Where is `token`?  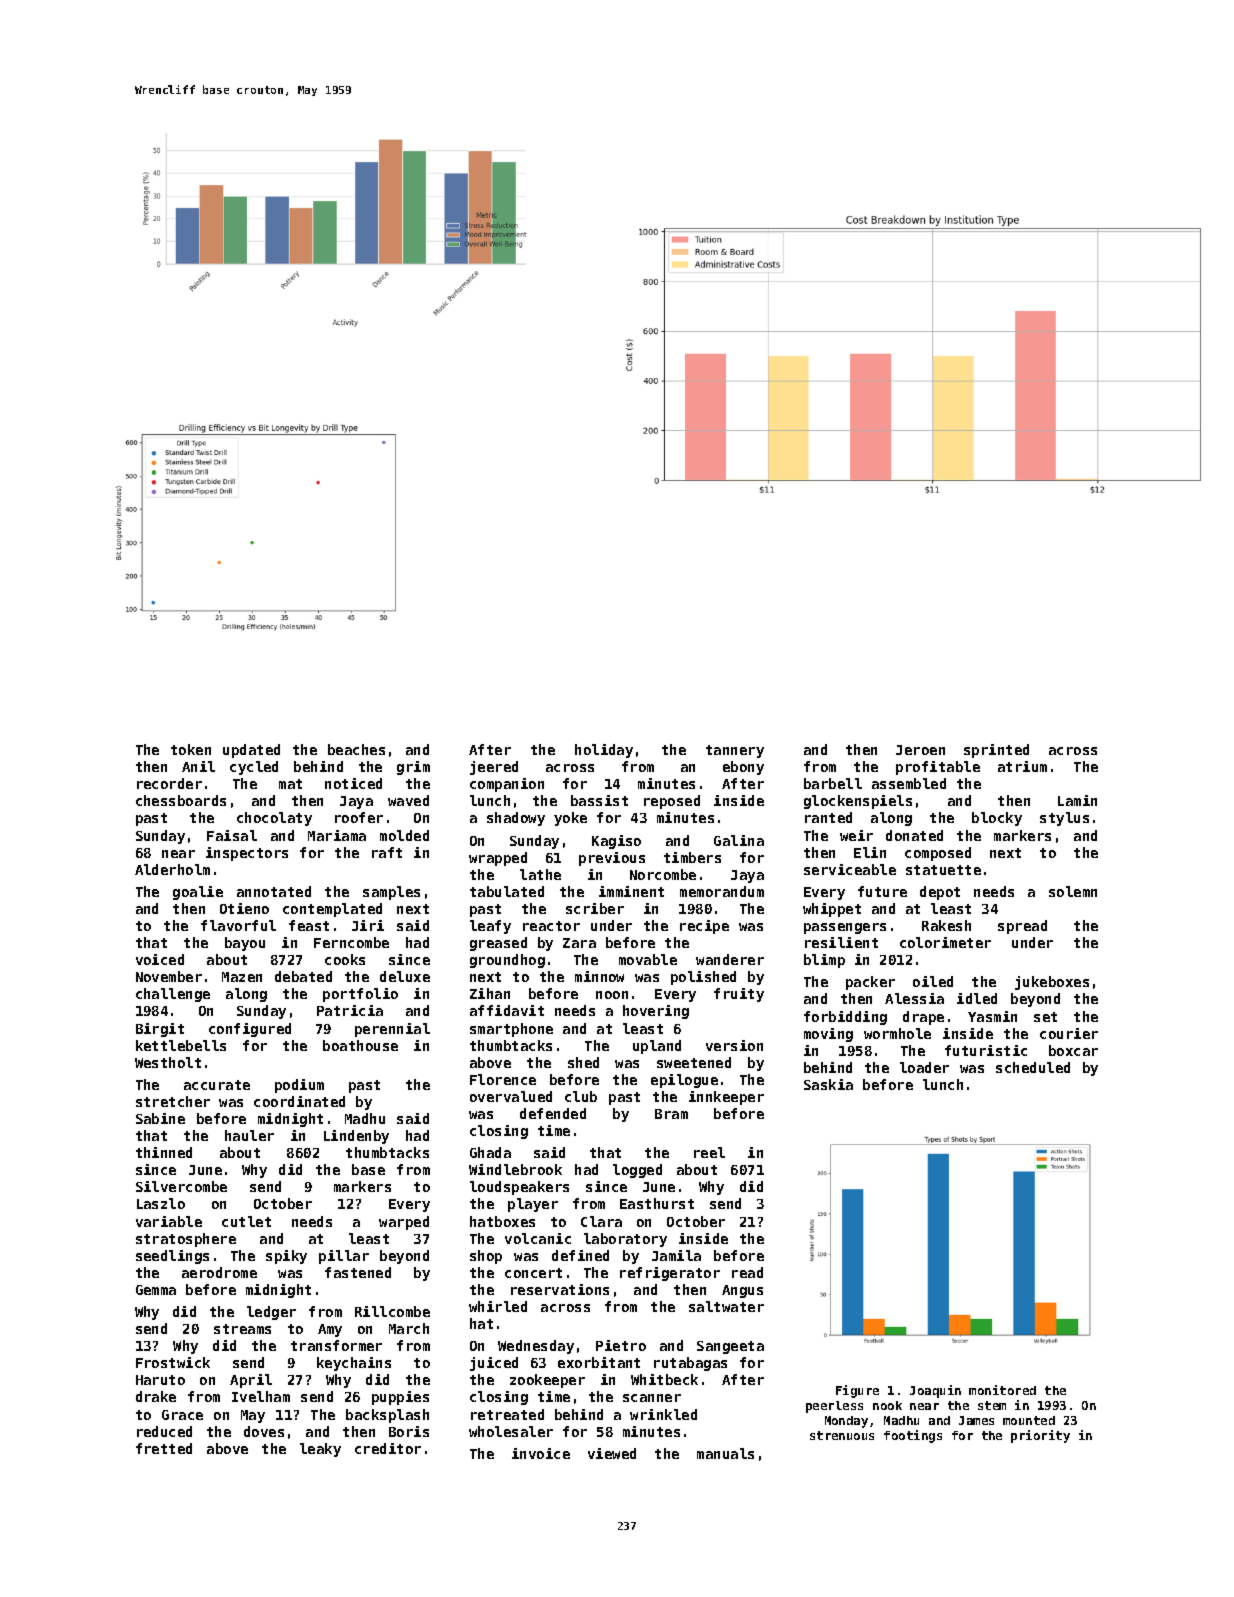 token is located at coordinates (191, 749).
